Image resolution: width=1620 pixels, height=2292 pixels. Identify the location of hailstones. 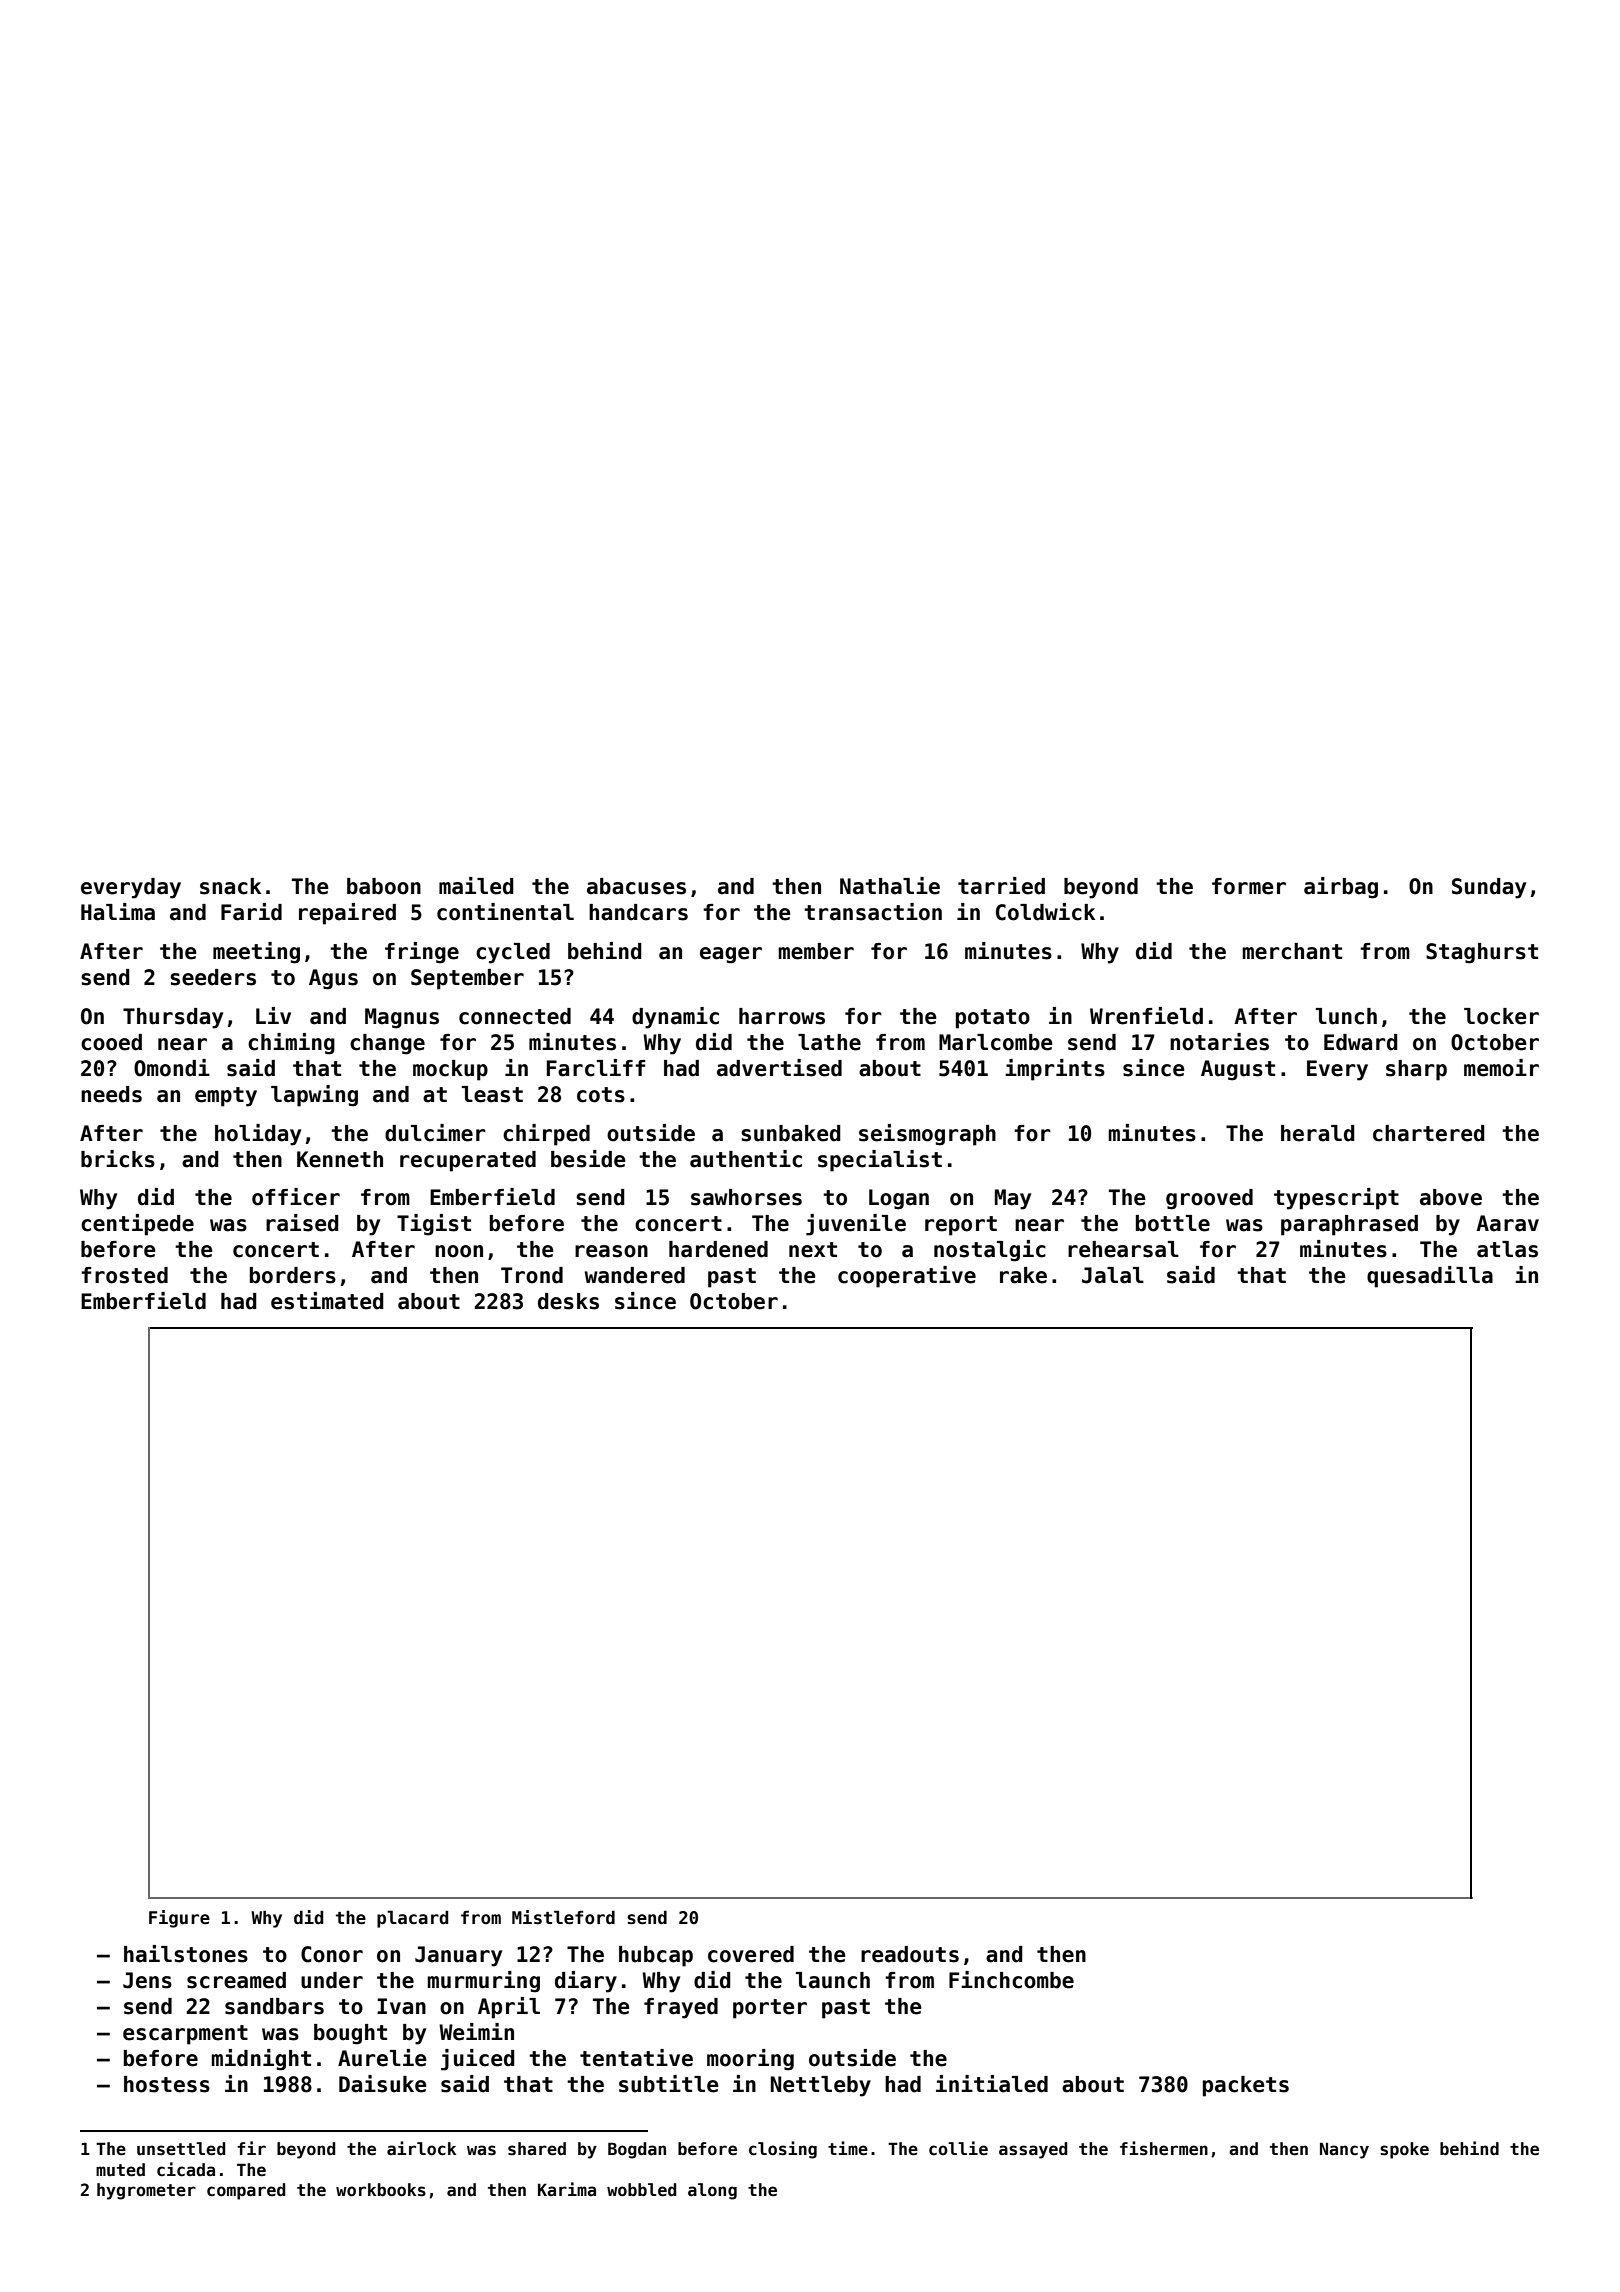
(186, 1954).
